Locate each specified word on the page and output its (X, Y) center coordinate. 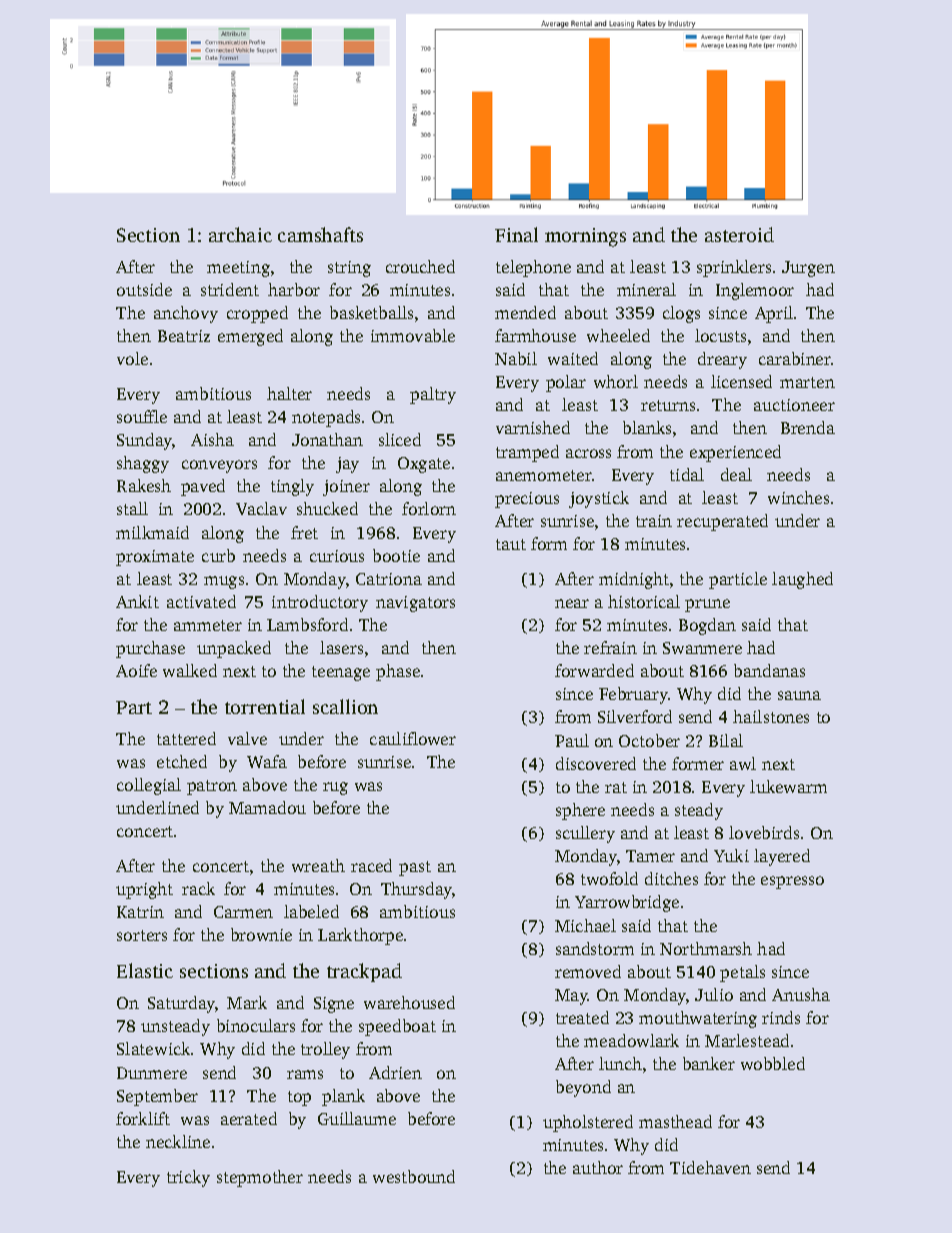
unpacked (234, 649)
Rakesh (144, 485)
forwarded (594, 670)
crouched (420, 266)
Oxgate (424, 465)
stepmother (260, 1178)
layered (782, 857)
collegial (149, 786)
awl (743, 763)
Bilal (726, 740)
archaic (240, 234)
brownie (261, 934)
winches (798, 497)
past (415, 868)
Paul (572, 740)
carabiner (795, 358)
